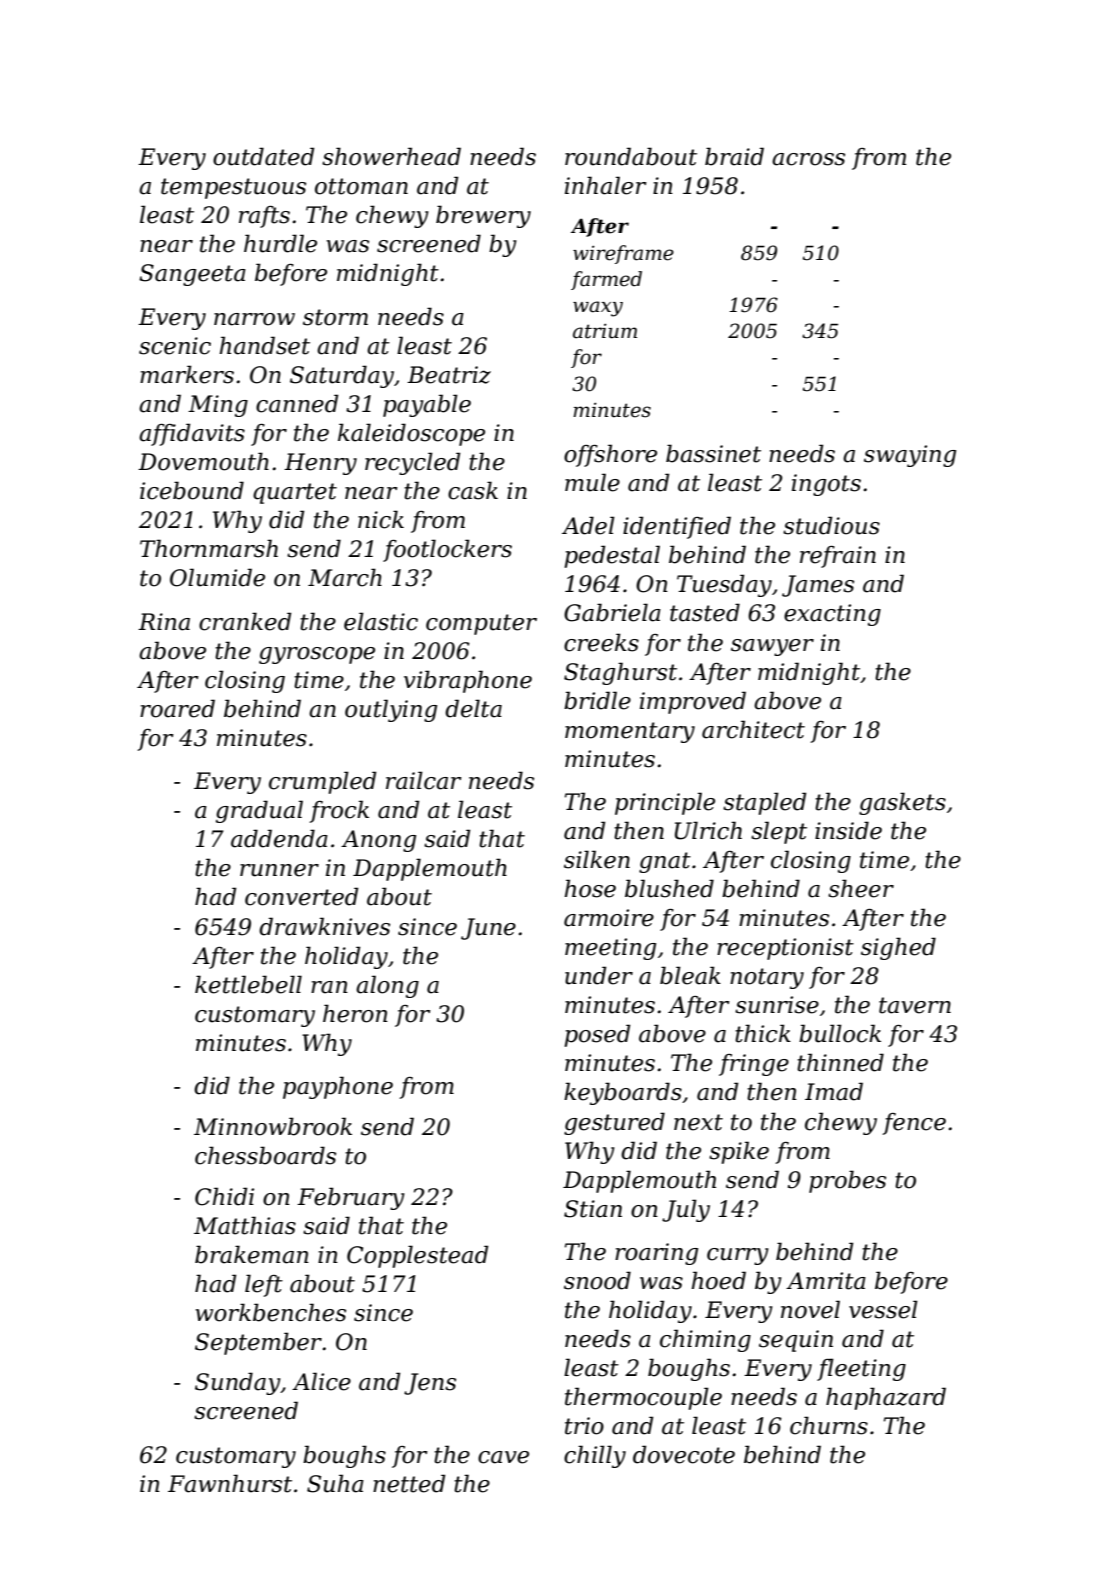 The width and height of the screenshot is (1101, 1595). I want to click on across, so click(808, 159).
